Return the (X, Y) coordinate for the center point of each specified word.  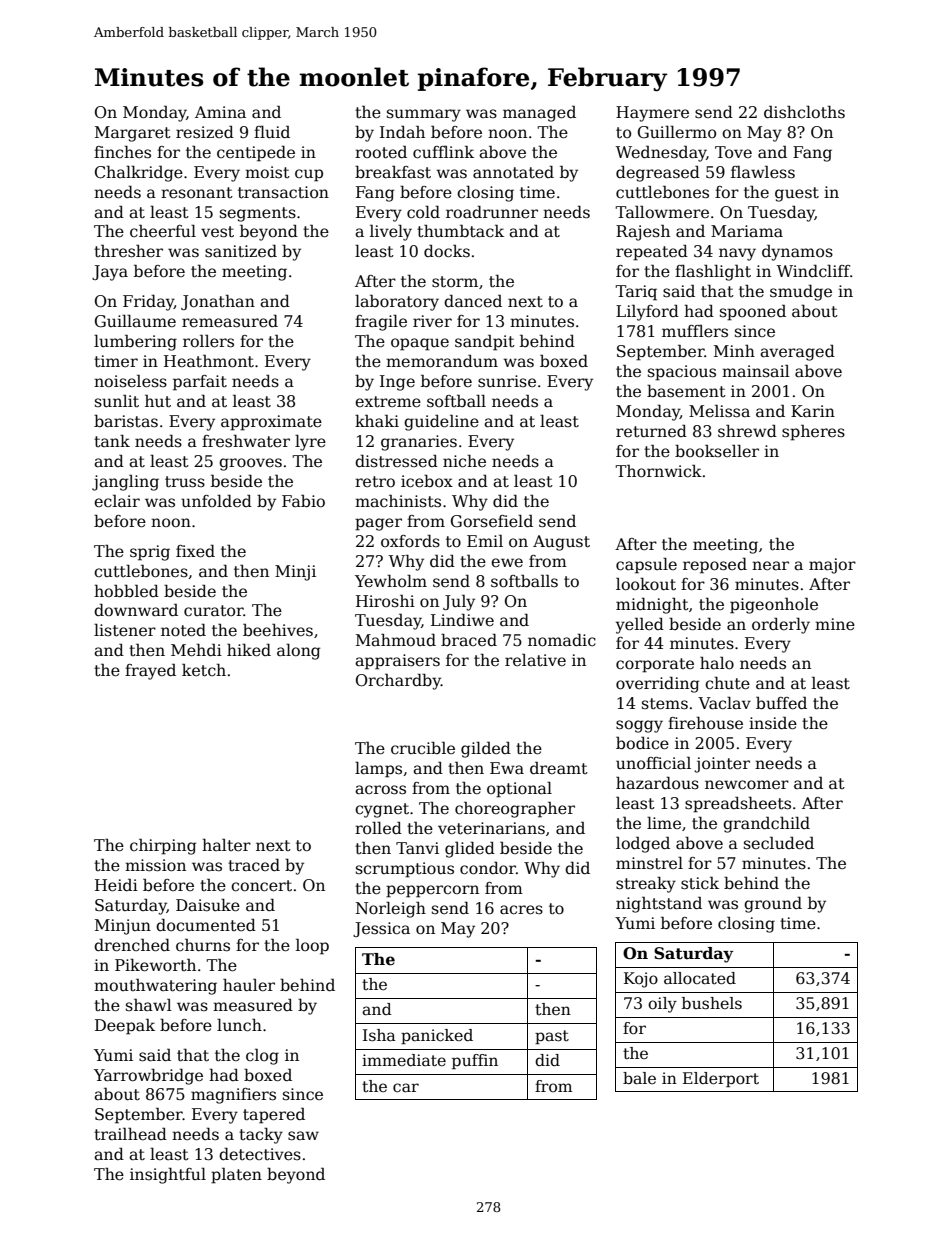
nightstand (659, 904)
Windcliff (813, 271)
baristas (126, 421)
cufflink (443, 152)
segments (258, 214)
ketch (204, 670)
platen (236, 1176)
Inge (397, 383)
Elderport (721, 1079)
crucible (423, 748)
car (406, 1088)
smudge (801, 293)
